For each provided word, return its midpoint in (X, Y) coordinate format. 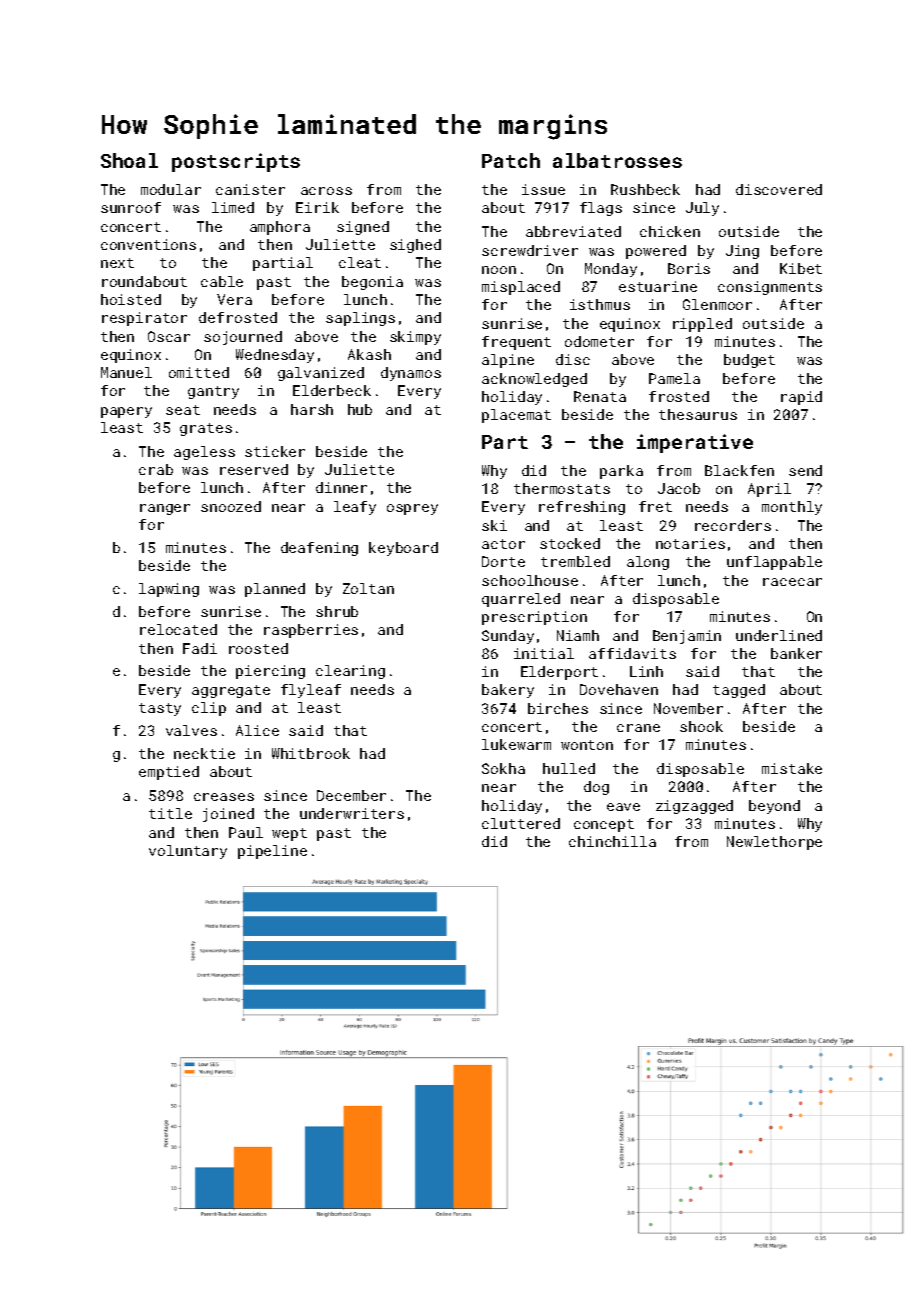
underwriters (352, 813)
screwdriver (530, 250)
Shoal (129, 160)
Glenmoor (717, 304)
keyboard (403, 549)
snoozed (231, 506)
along (648, 563)
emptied (169, 773)
